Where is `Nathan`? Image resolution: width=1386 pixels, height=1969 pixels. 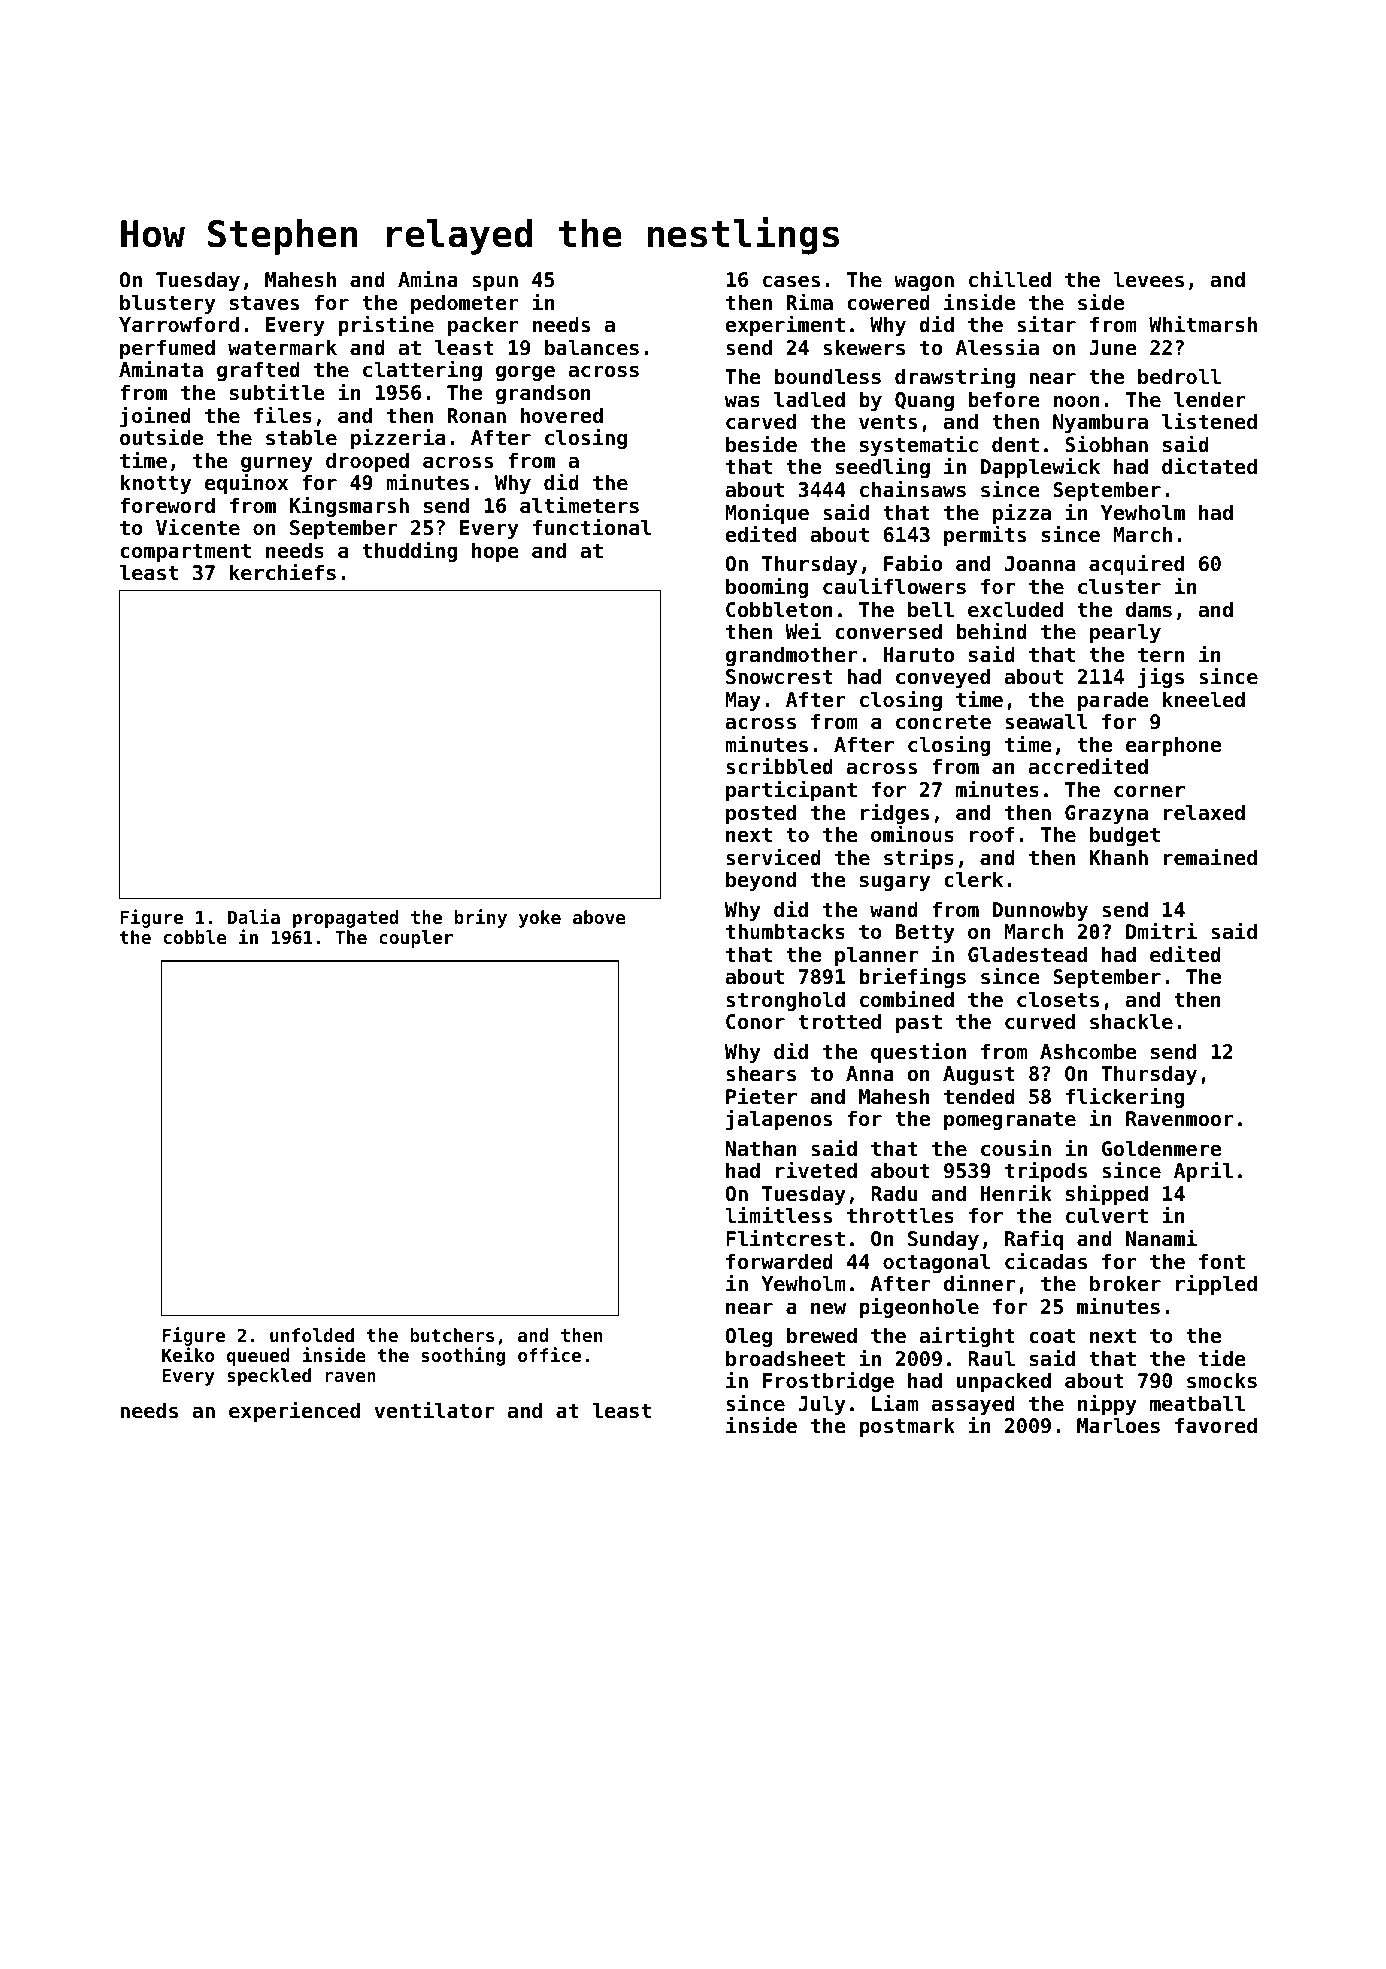 Nathan is located at coordinates (761, 1148).
